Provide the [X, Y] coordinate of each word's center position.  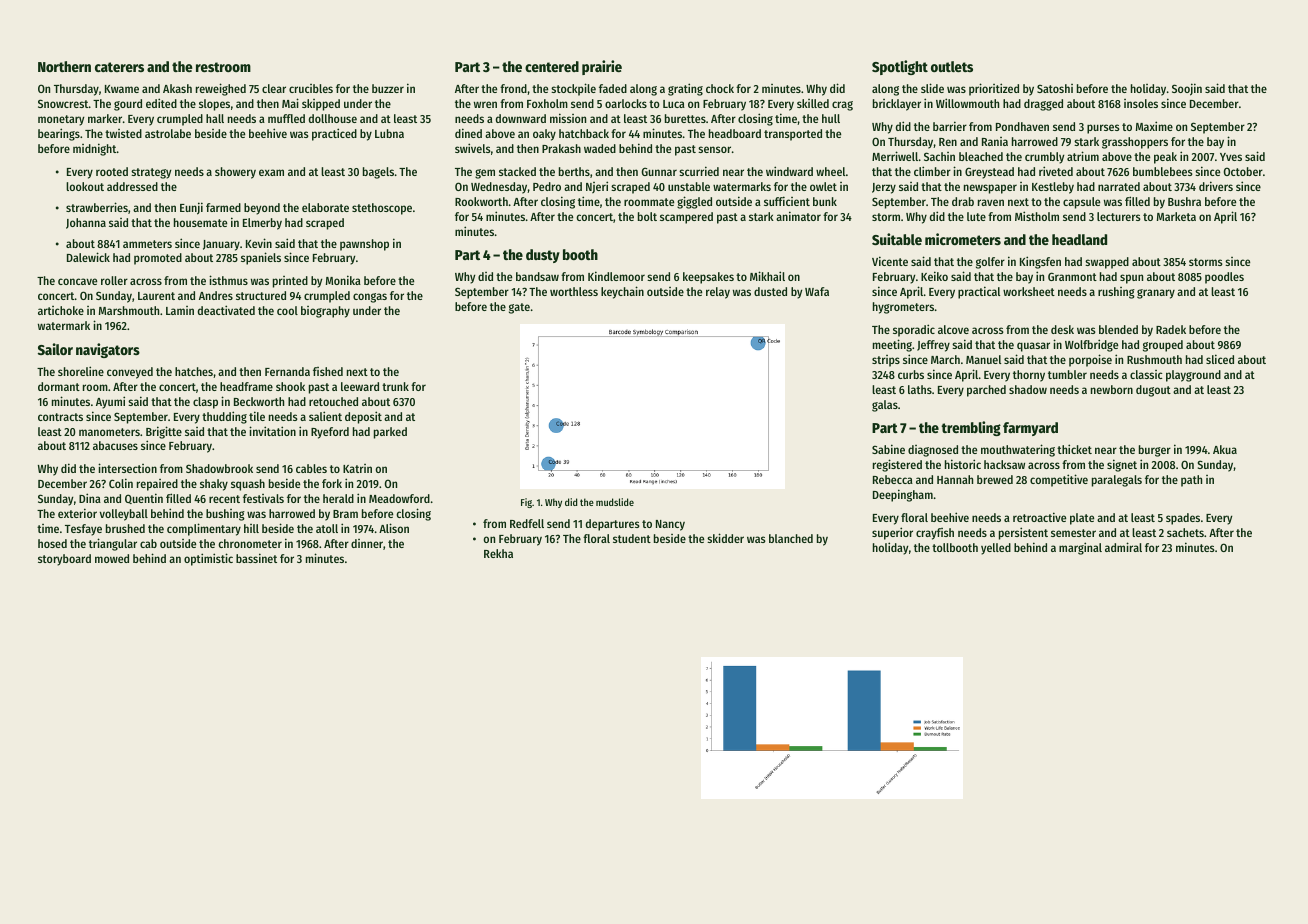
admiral [1123, 547]
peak [1165, 158]
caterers [119, 67]
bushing [225, 515]
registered [897, 465]
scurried [699, 171]
